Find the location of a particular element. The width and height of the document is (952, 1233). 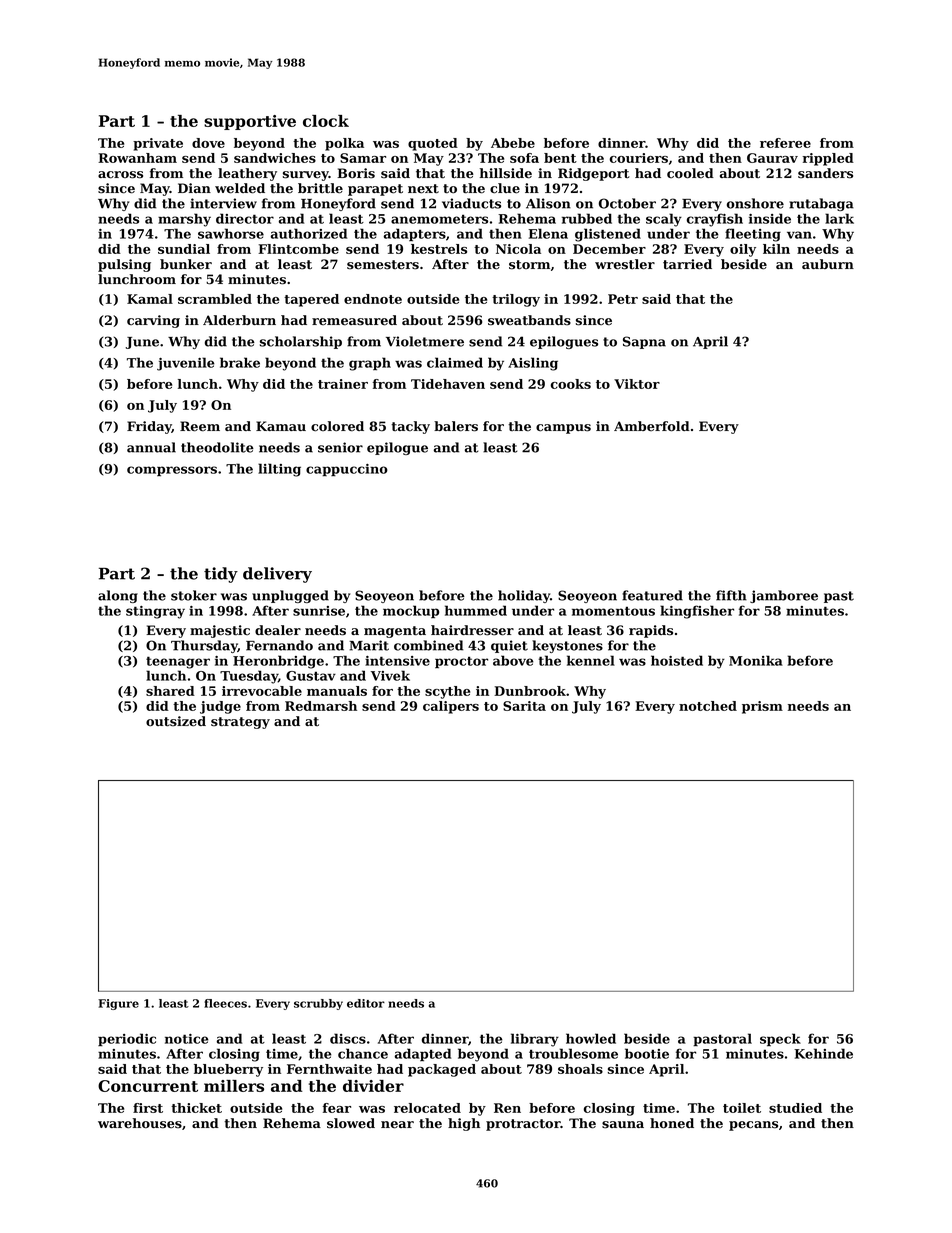

Amberfold is located at coordinates (652, 426).
